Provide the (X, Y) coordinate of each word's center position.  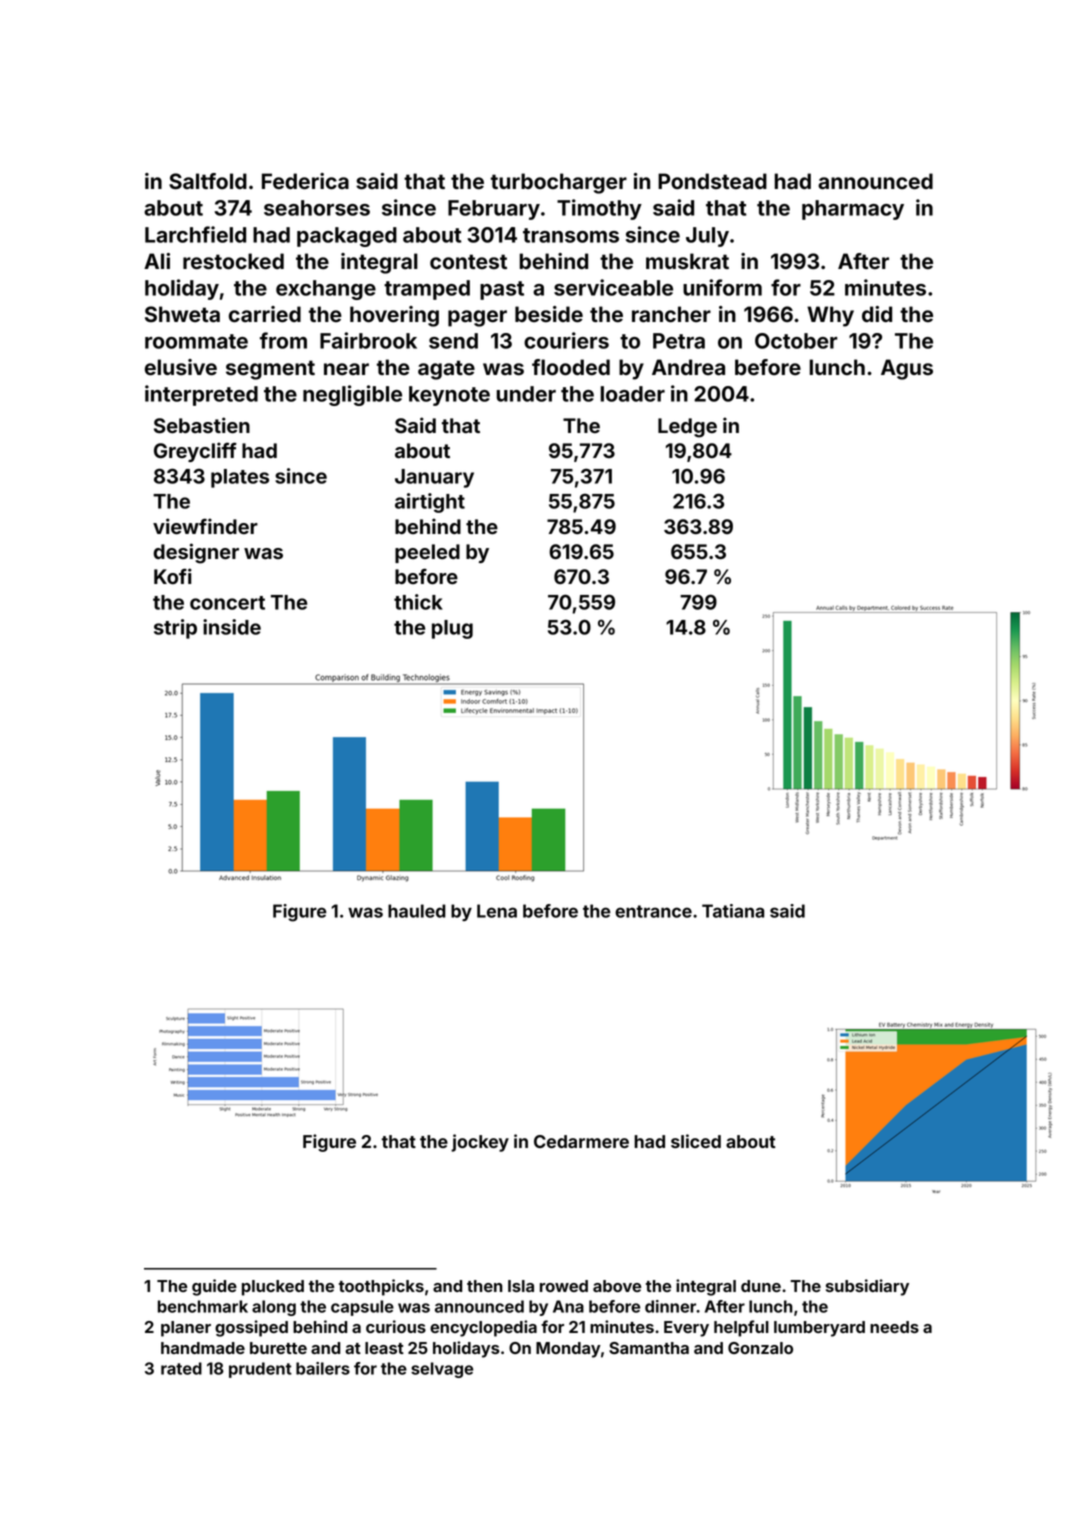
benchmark (203, 1306)
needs (894, 1327)
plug (452, 629)
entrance (653, 911)
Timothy (599, 209)
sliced (696, 1141)
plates (240, 478)
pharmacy (853, 210)
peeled (427, 553)
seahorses (317, 208)
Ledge (687, 428)
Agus (907, 369)
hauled (417, 911)
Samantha (649, 1348)
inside (232, 627)
